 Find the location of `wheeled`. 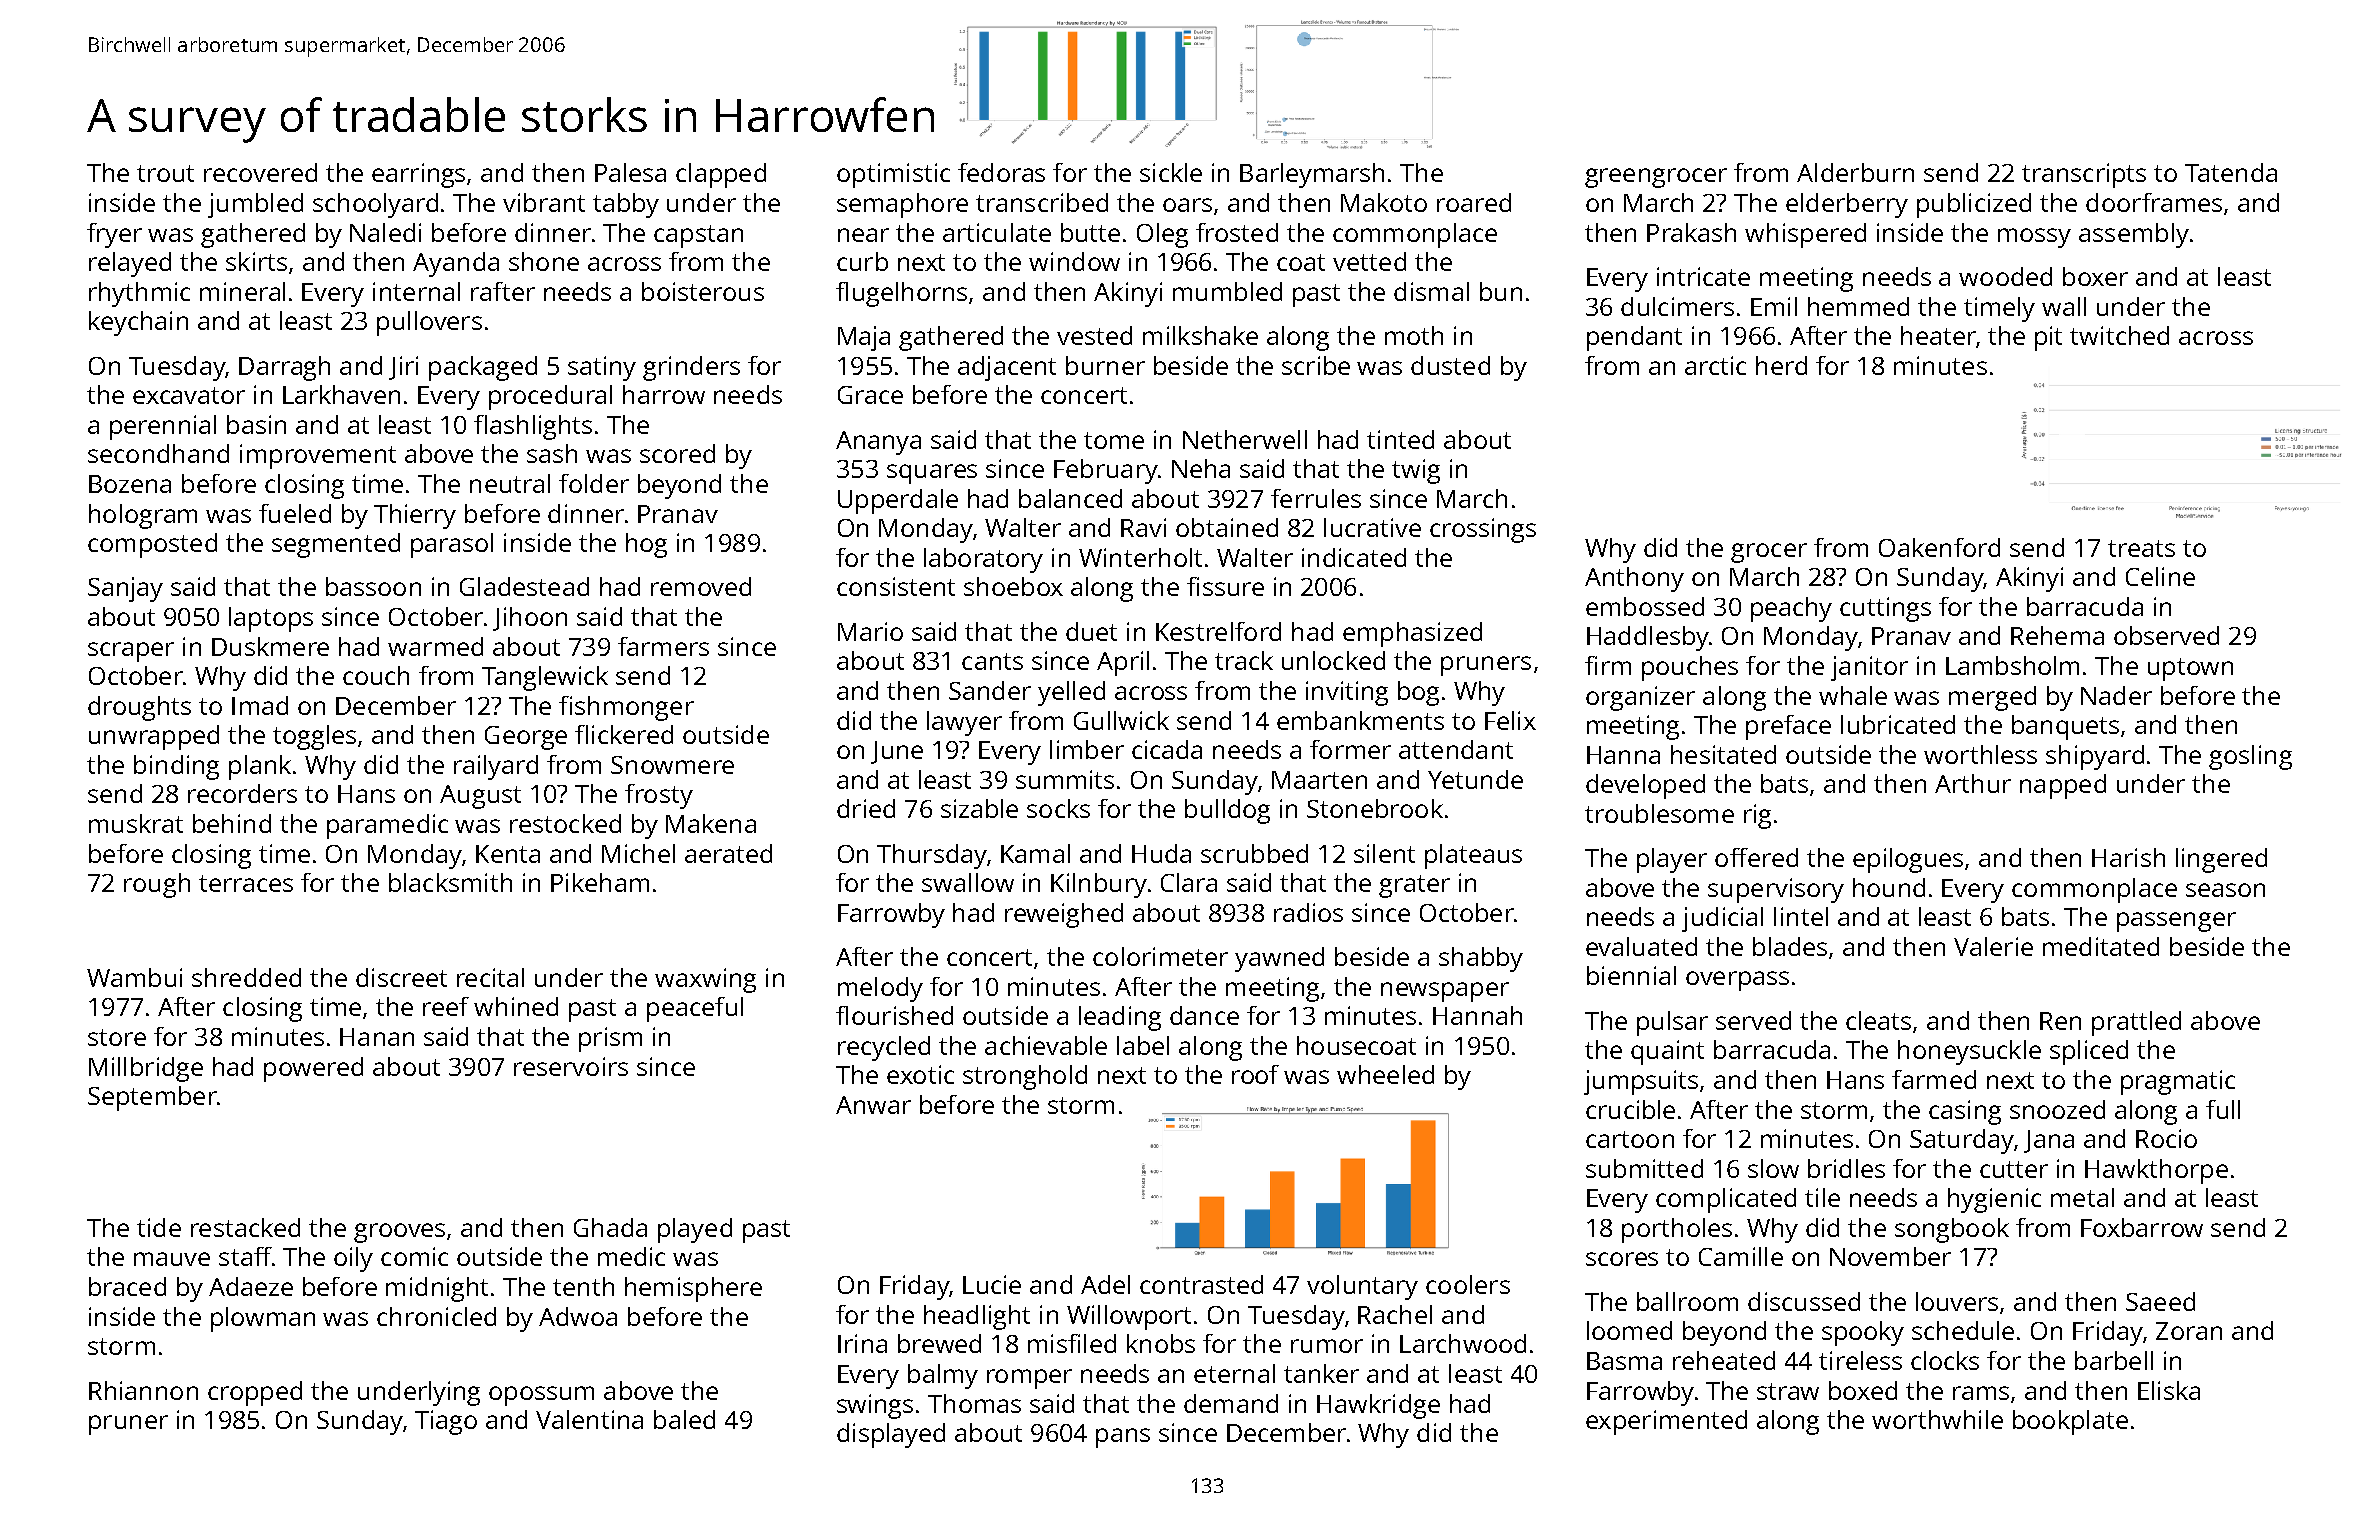

wheeled is located at coordinates (1385, 1074).
